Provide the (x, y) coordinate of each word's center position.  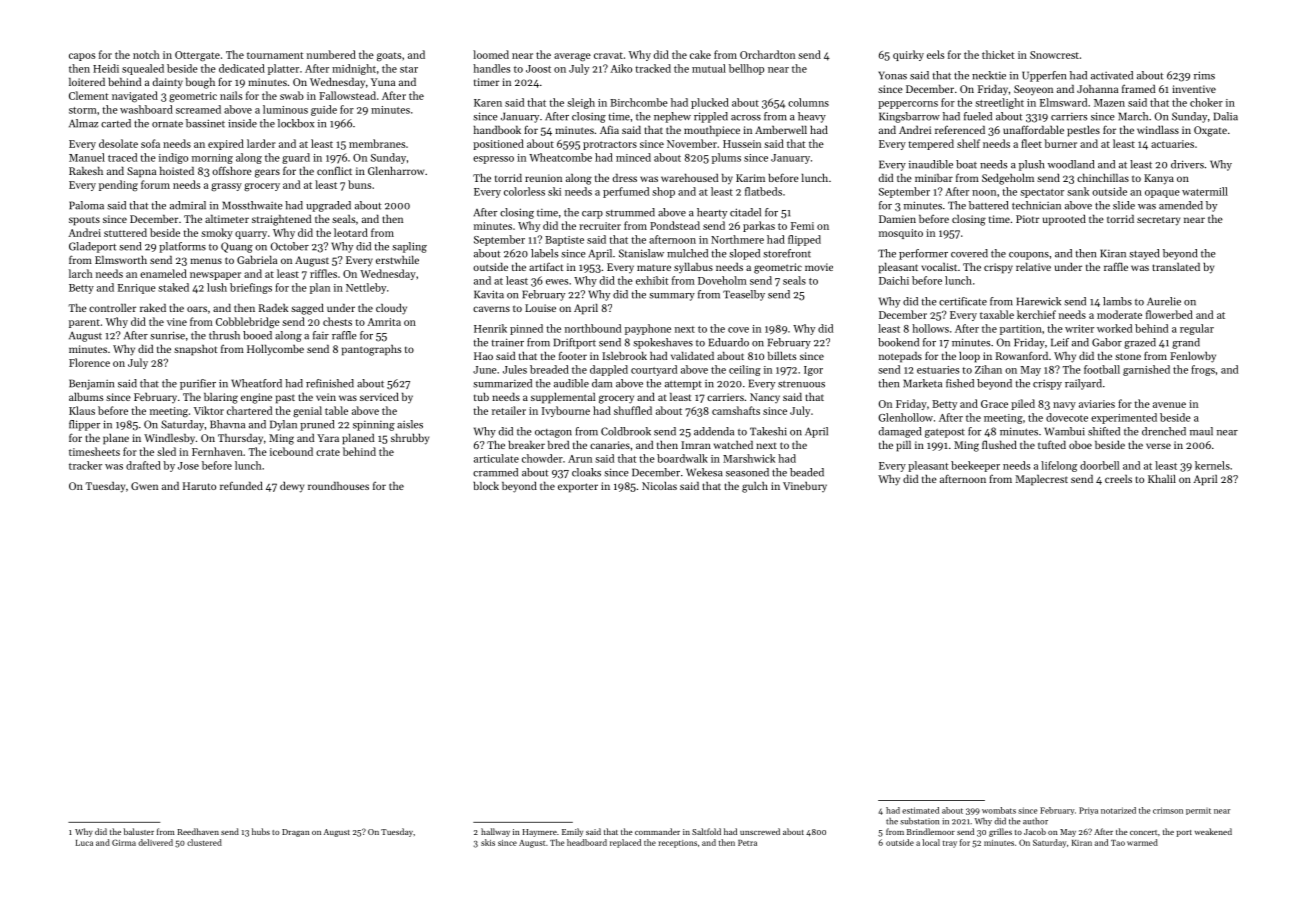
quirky (908, 55)
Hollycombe (275, 350)
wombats (999, 810)
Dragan (296, 833)
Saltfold (706, 831)
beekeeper (975, 466)
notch (146, 54)
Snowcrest (1054, 55)
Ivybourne (566, 411)
